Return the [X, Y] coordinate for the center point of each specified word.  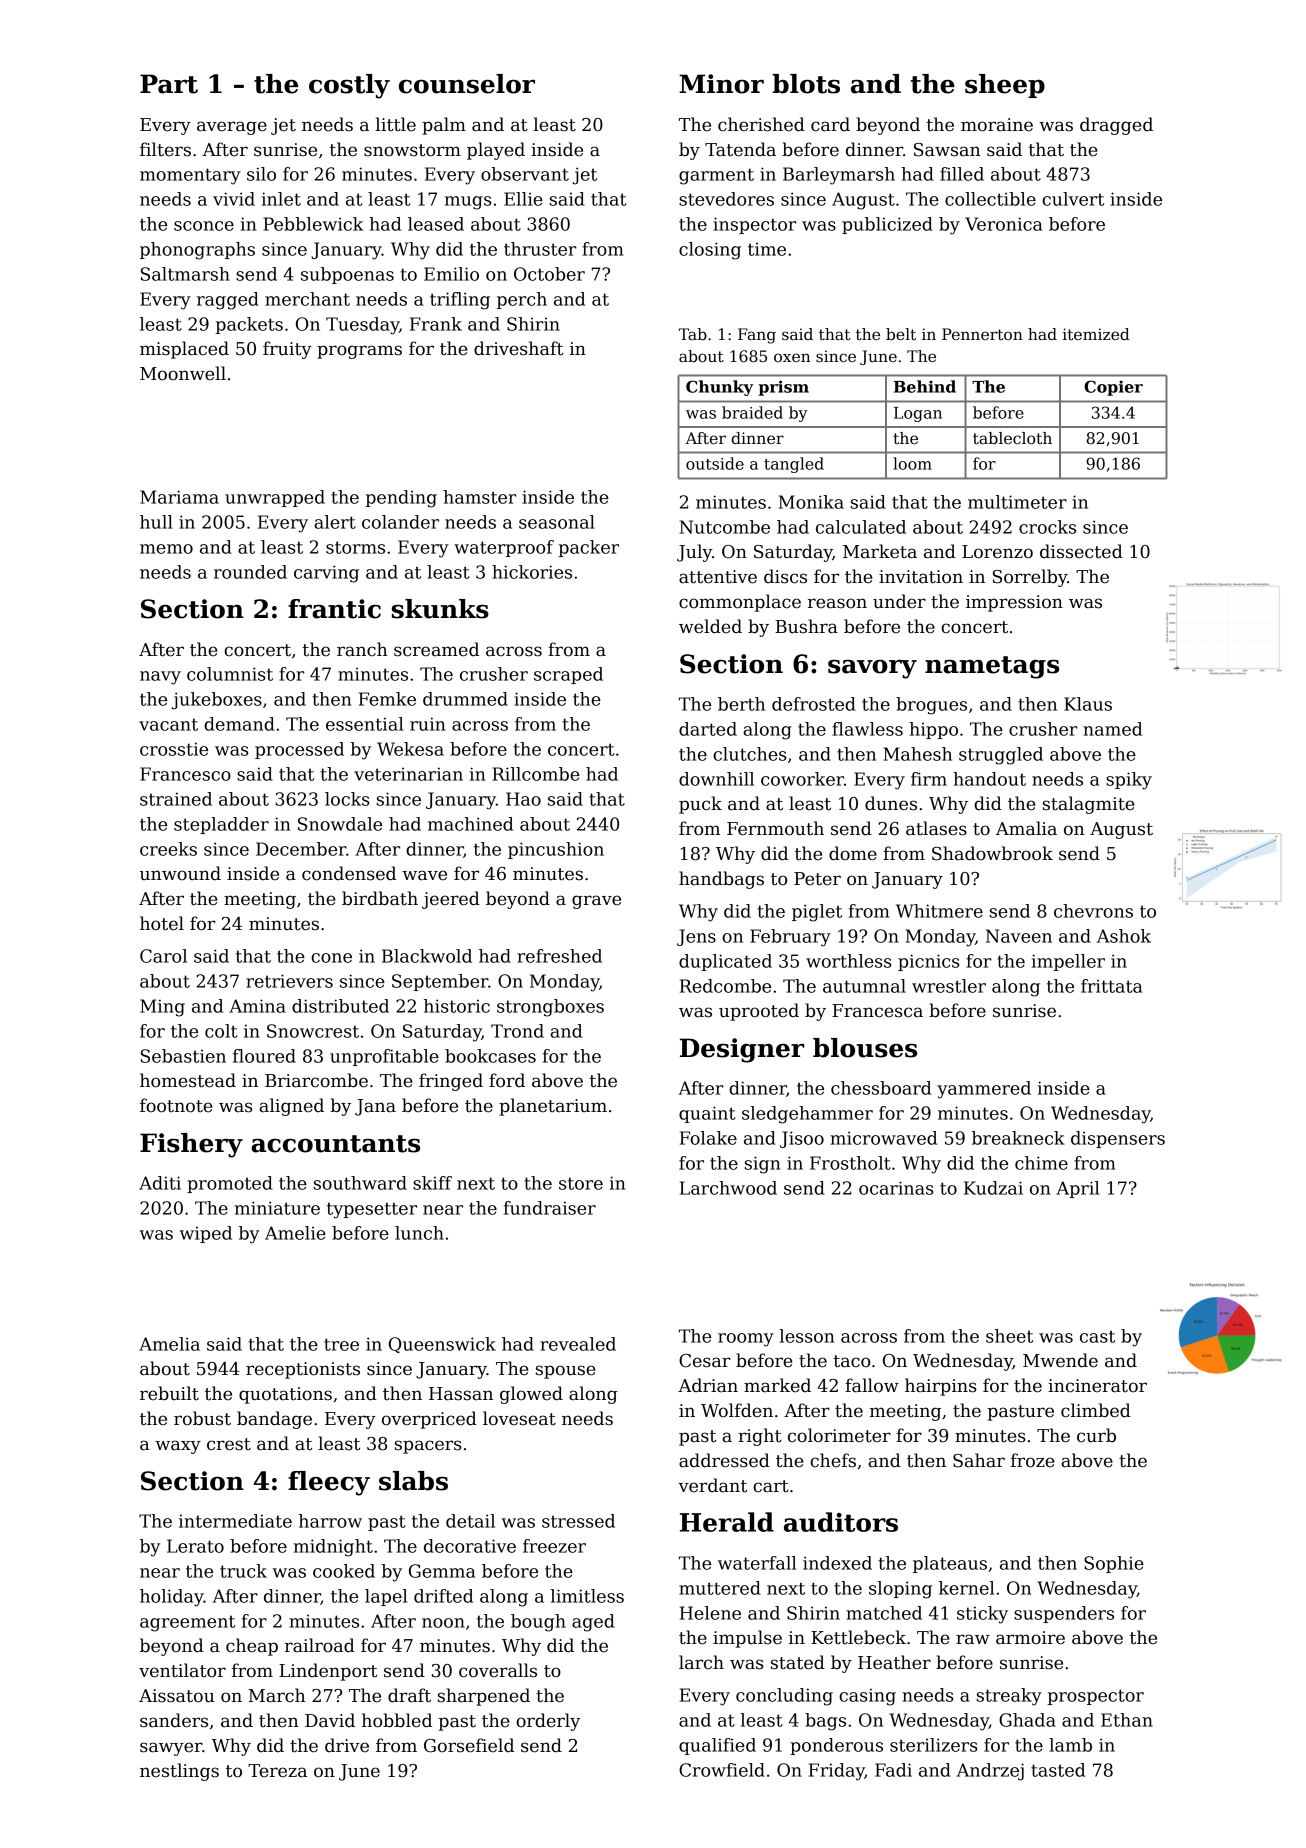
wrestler [949, 986]
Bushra [806, 626]
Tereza [277, 1771]
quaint [707, 1114]
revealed [578, 1344]
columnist [230, 674]
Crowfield [722, 1770]
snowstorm [412, 150]
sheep [1005, 86]
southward [360, 1183]
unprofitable [384, 1057]
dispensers [1118, 1139]
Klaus [1088, 704]
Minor [721, 84]
